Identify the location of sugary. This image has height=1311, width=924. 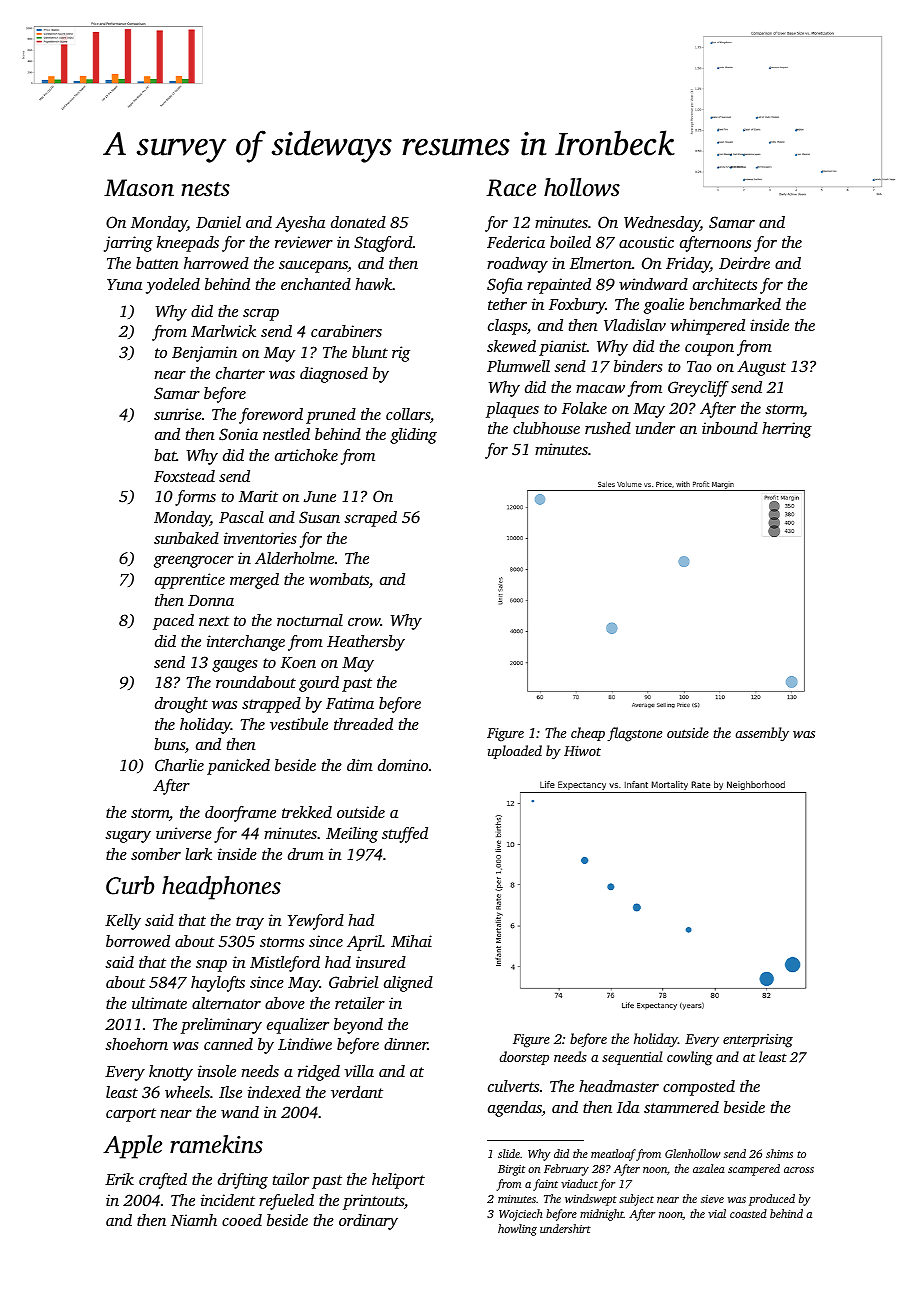
(128, 837).
